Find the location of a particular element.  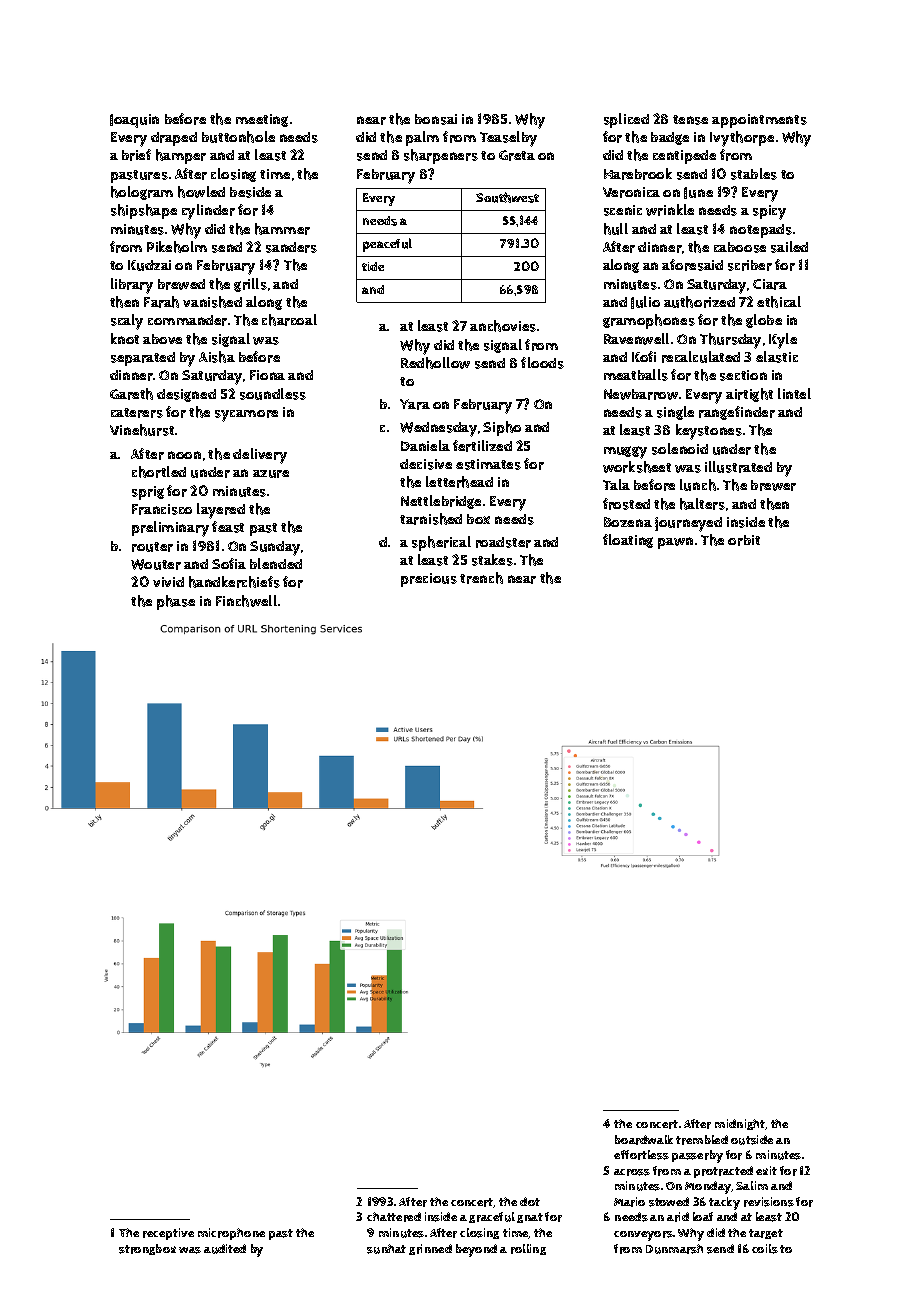

orbit is located at coordinates (744, 540).
